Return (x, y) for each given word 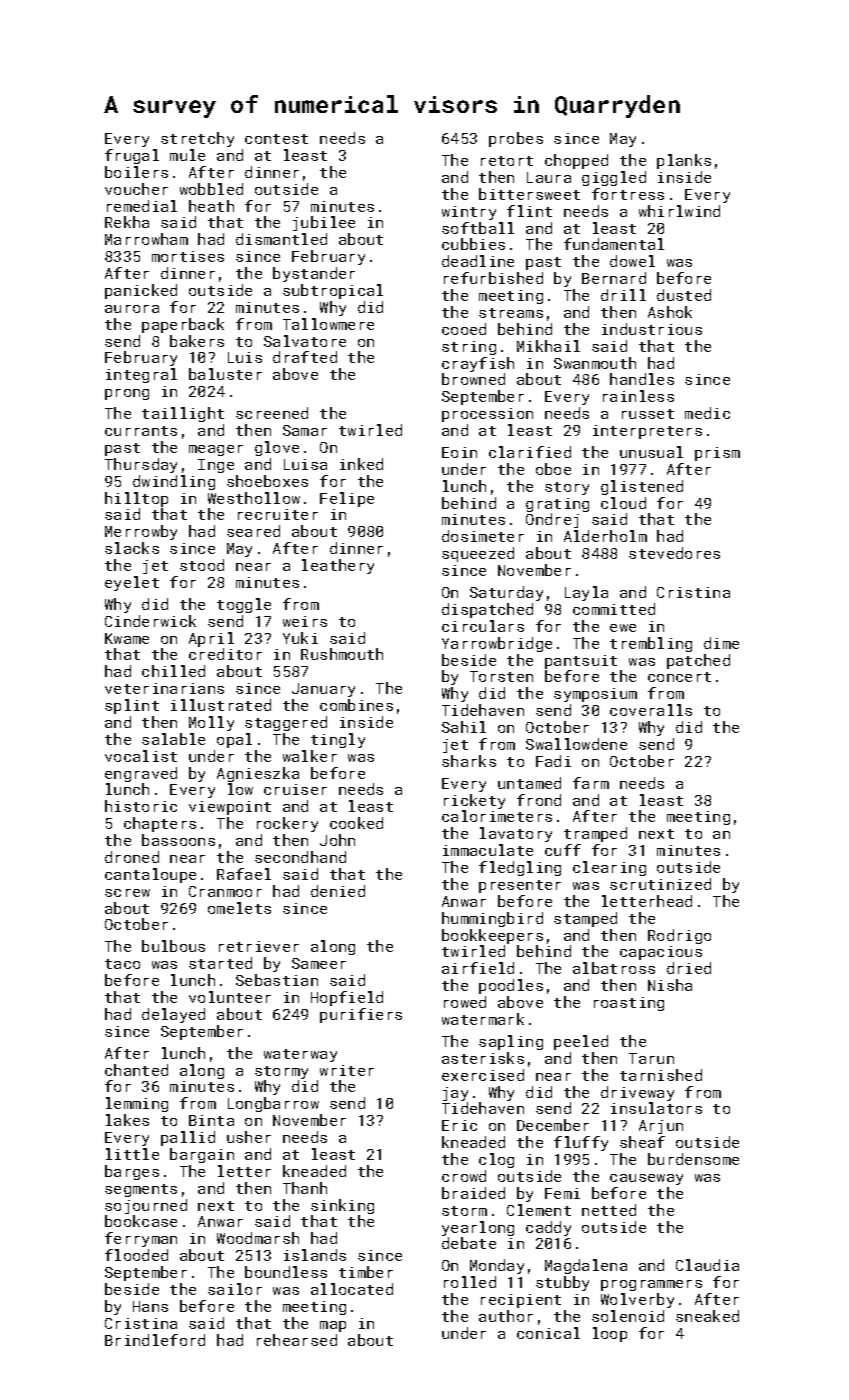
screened (272, 413)
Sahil (464, 727)
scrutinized (660, 884)
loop (610, 1334)
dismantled (281, 239)
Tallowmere (328, 324)
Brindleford (155, 1340)
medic (707, 413)
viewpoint (230, 808)
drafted (305, 357)
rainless (638, 396)
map (333, 1326)
